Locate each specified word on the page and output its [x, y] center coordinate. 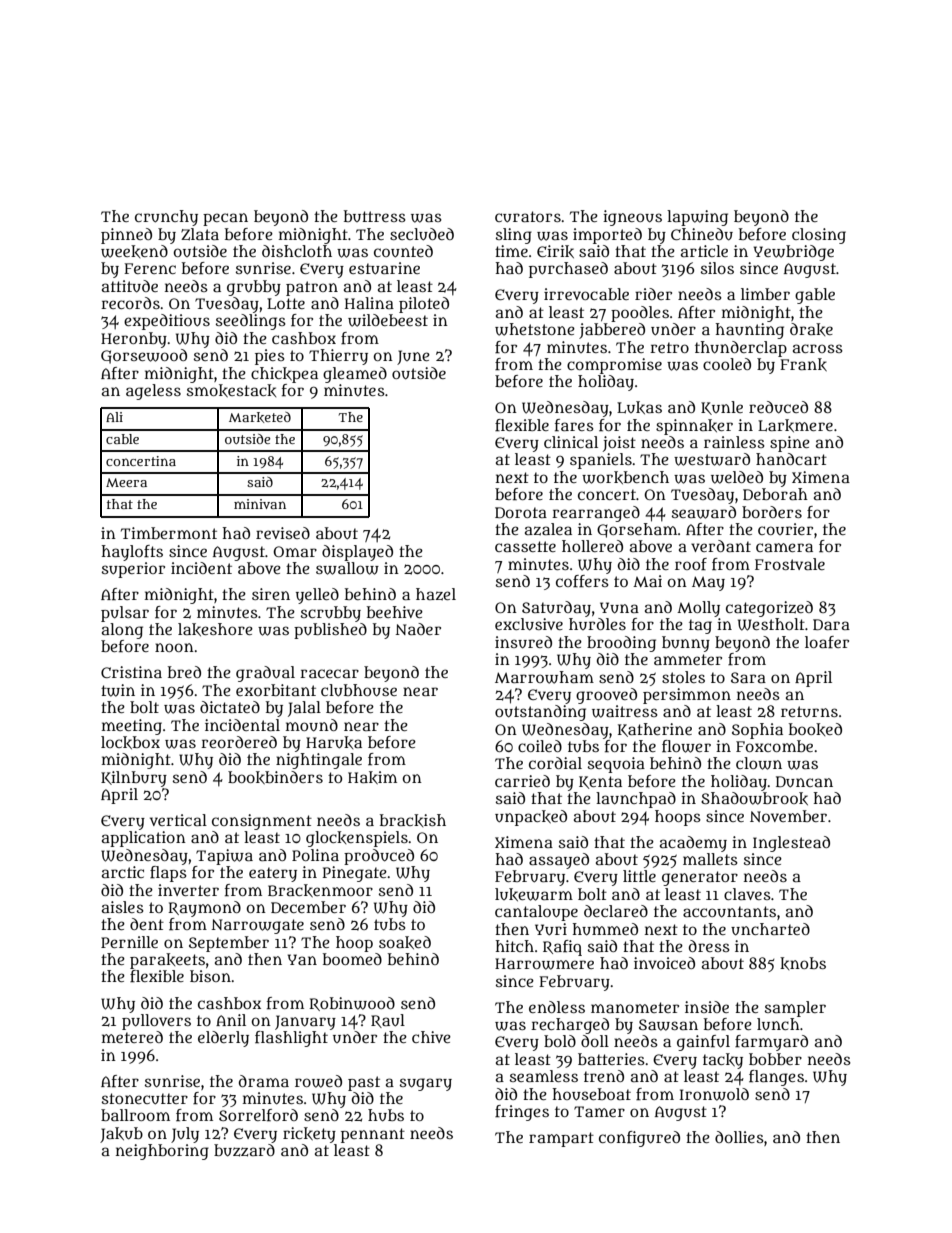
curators [528, 217]
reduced [778, 407]
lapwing [697, 218]
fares [574, 425]
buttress [375, 216]
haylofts [132, 553]
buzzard [244, 1150]
